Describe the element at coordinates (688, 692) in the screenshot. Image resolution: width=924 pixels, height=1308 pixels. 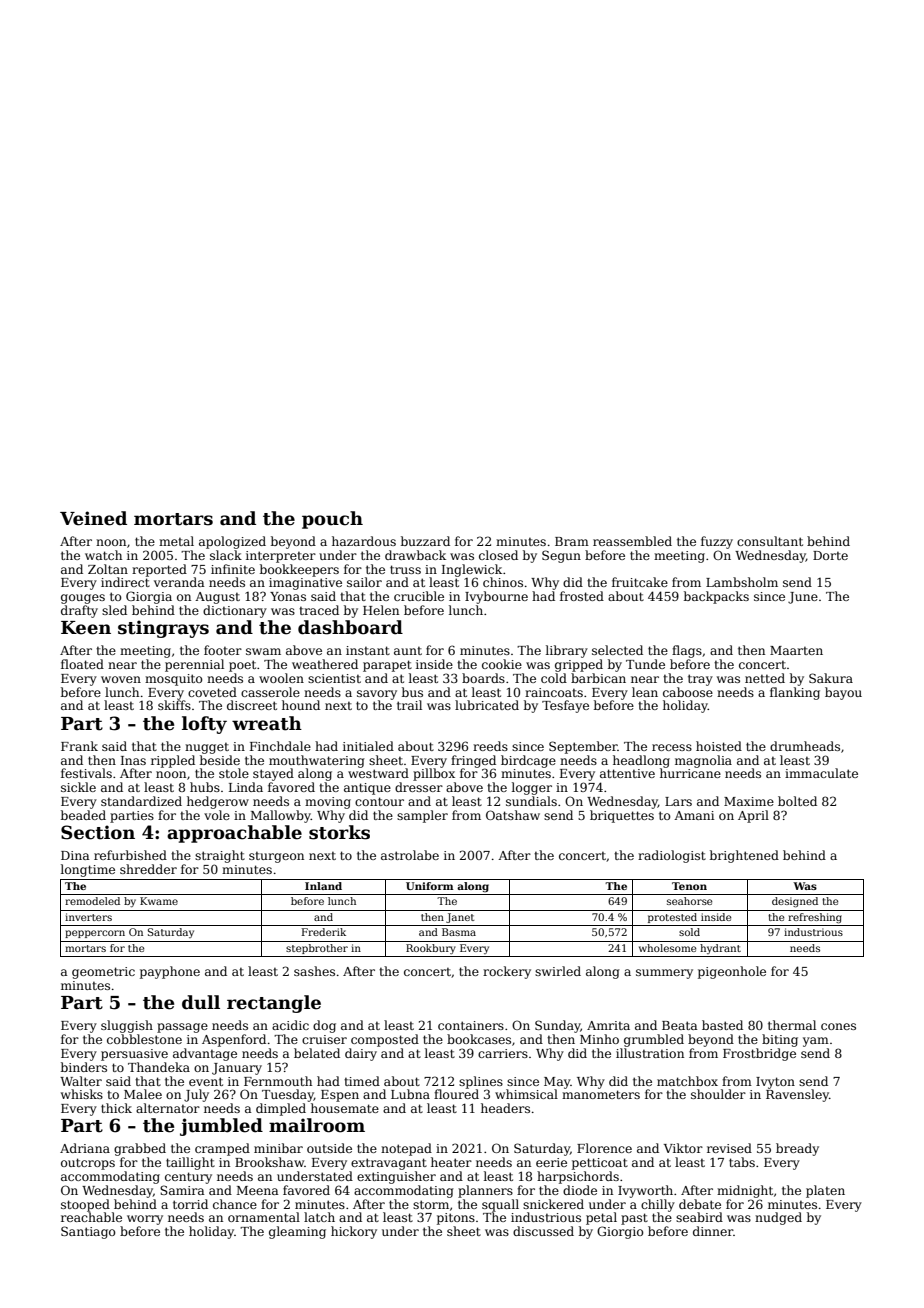
I see `caboose` at that location.
